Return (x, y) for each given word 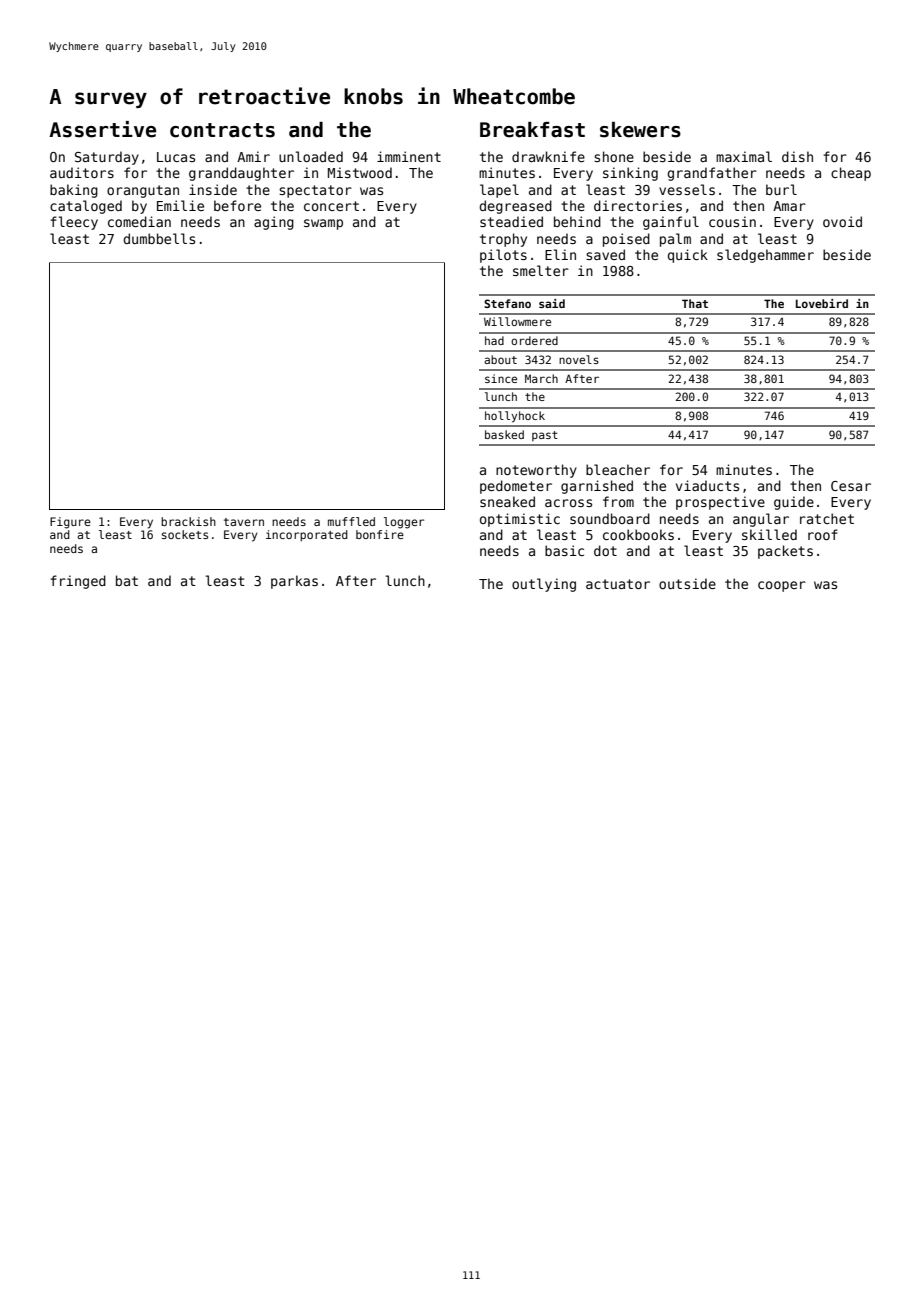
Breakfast (532, 130)
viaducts (707, 485)
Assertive (102, 129)
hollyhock (515, 417)
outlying (544, 585)
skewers (640, 130)
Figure (70, 523)
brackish (188, 521)
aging (274, 223)
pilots (503, 256)
